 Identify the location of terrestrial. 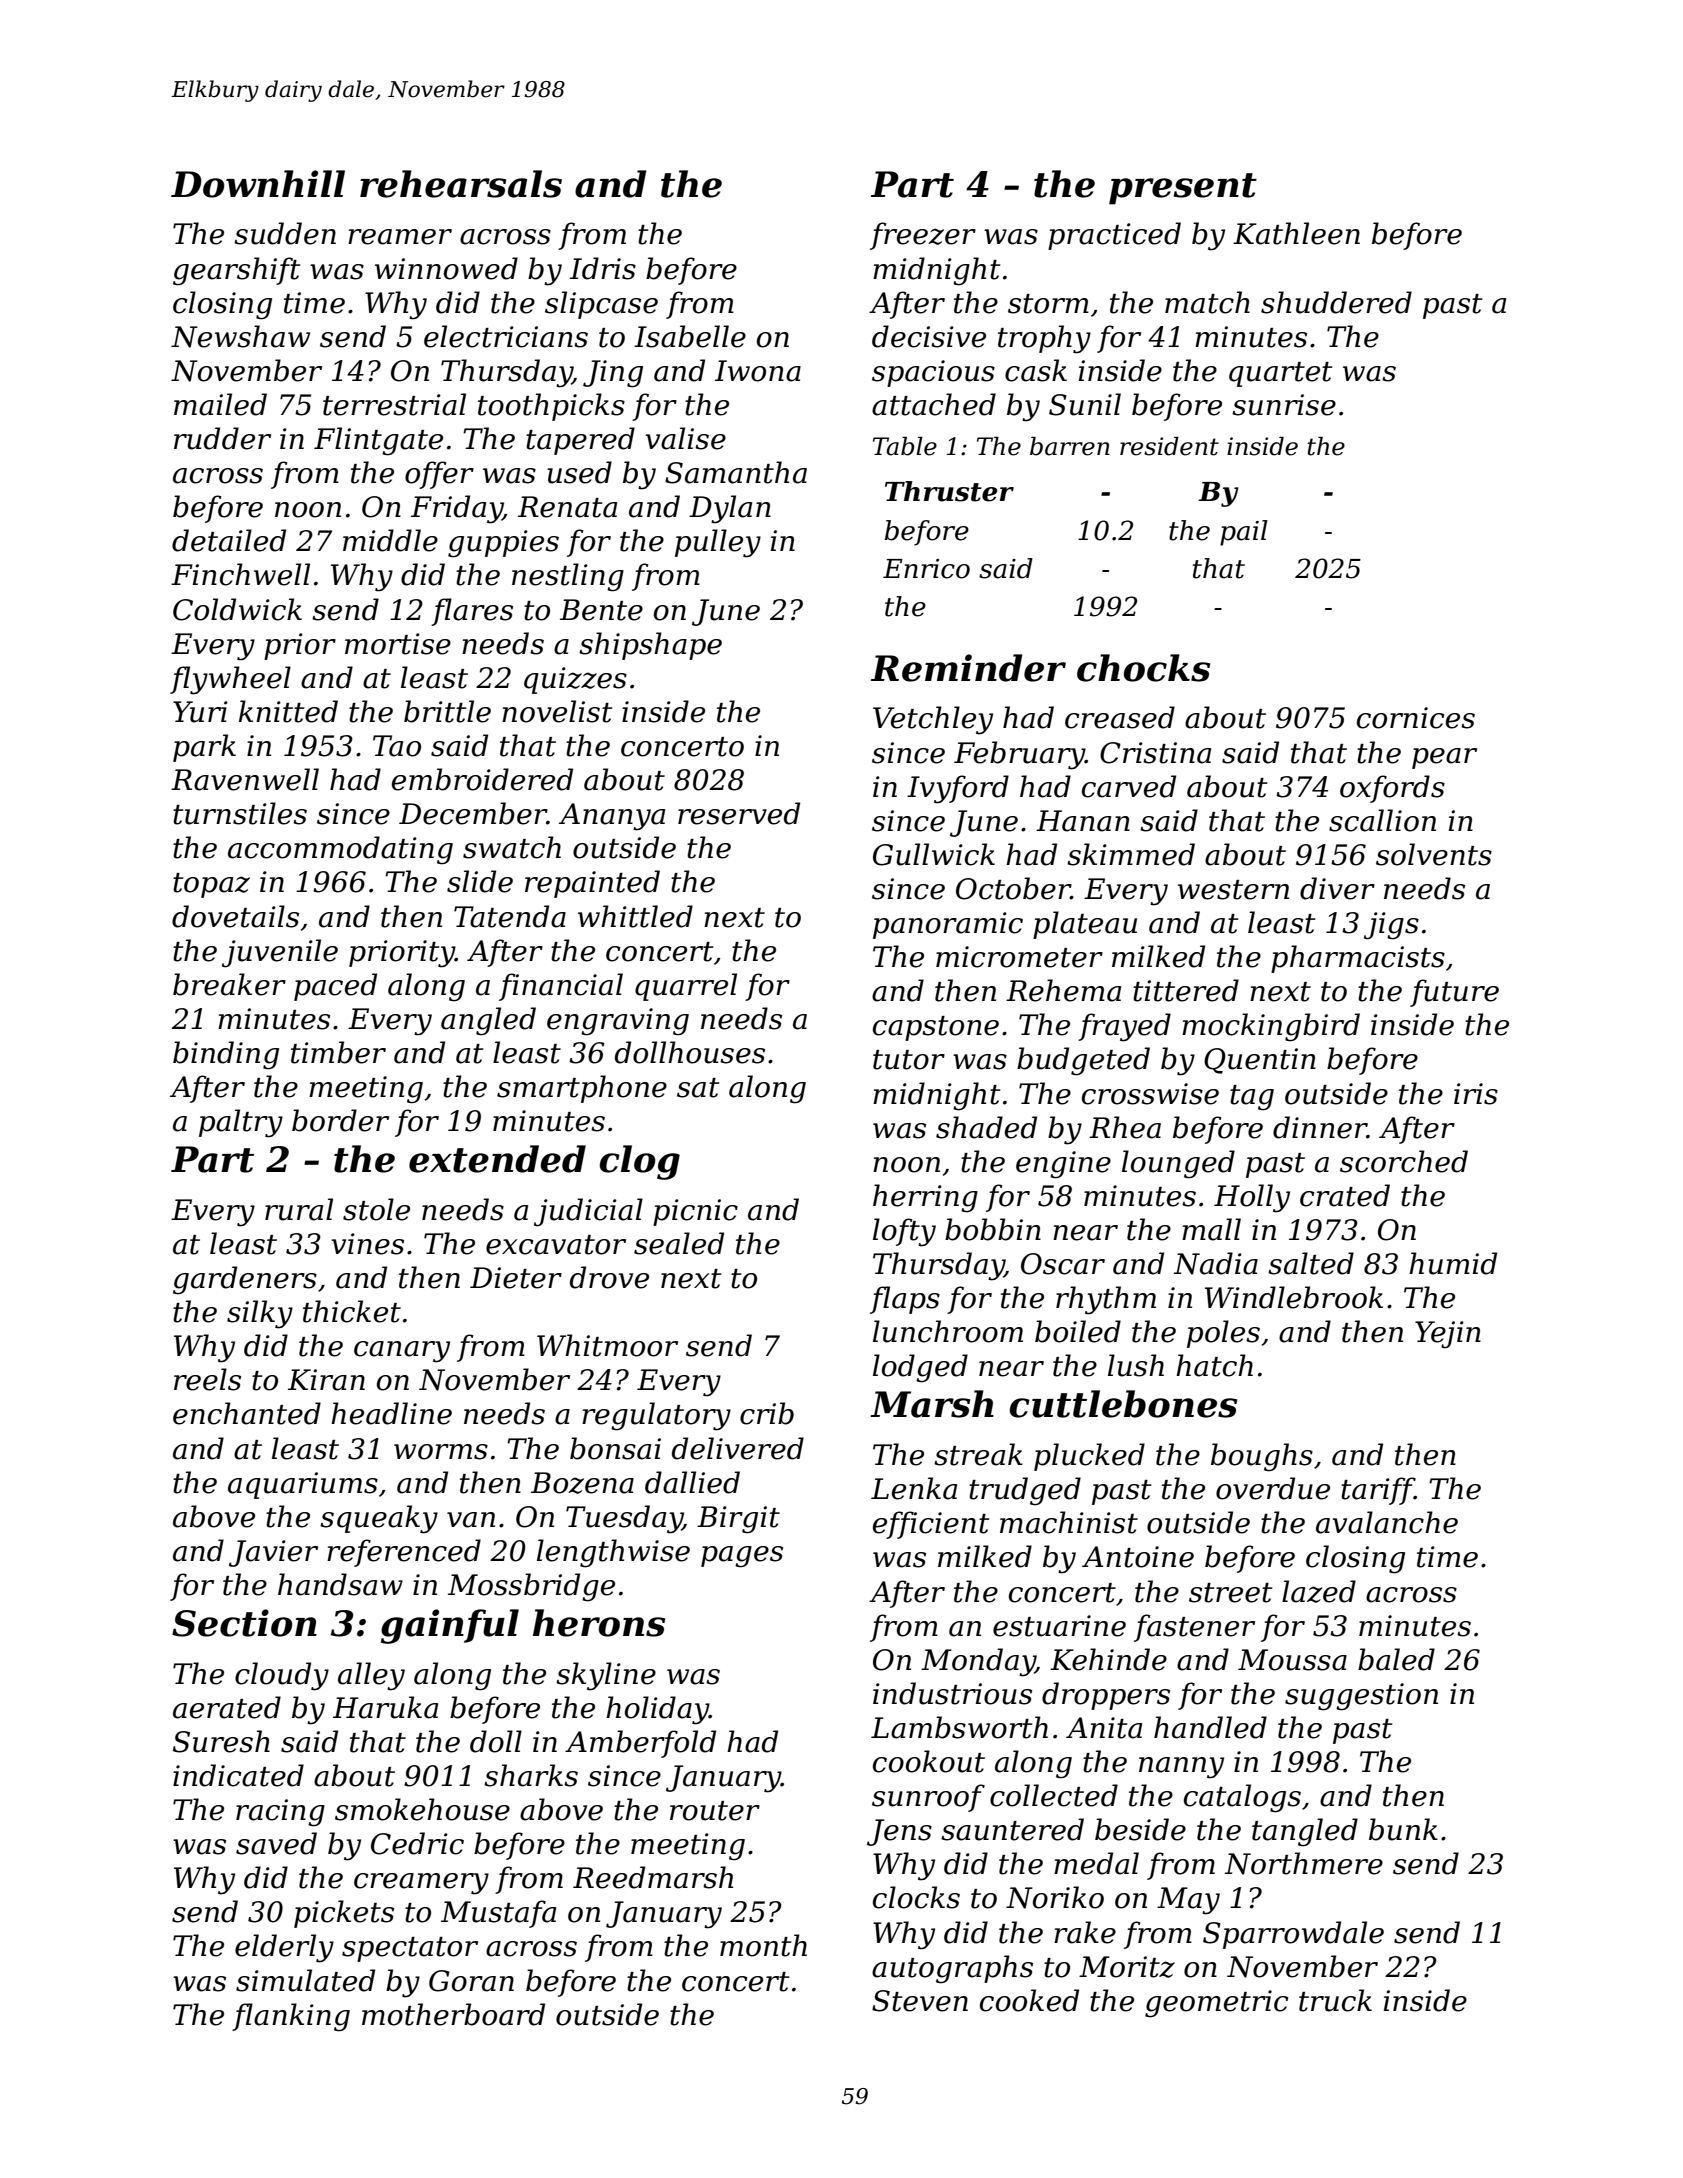
(394, 404).
